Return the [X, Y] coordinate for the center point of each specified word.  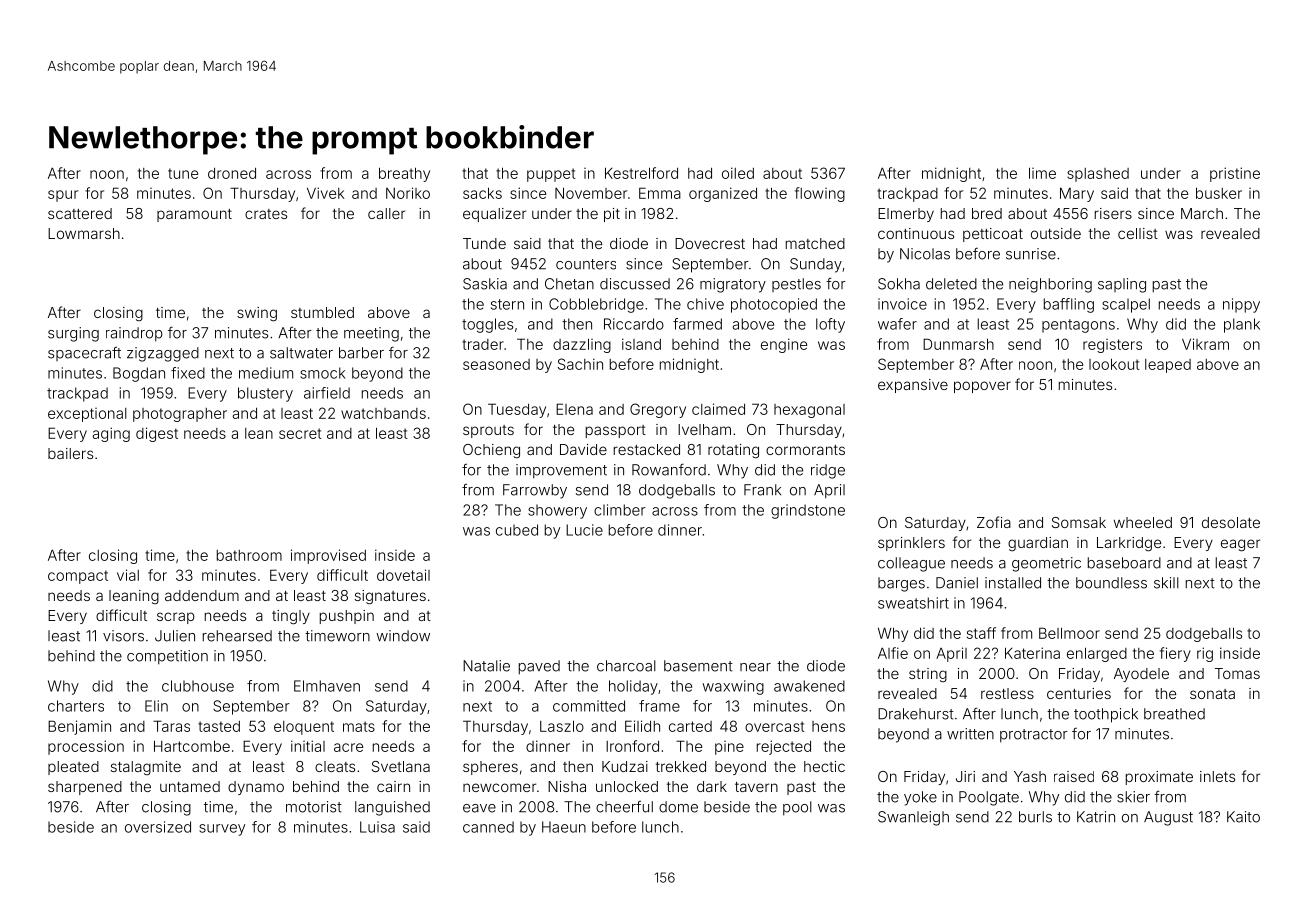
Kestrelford [641, 173]
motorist [314, 807]
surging [73, 334]
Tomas [1237, 673]
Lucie [584, 530]
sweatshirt [913, 603]
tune [183, 173]
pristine [1235, 174]
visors [123, 636]
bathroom [249, 555]
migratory [733, 285]
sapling [1122, 285]
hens [828, 726]
